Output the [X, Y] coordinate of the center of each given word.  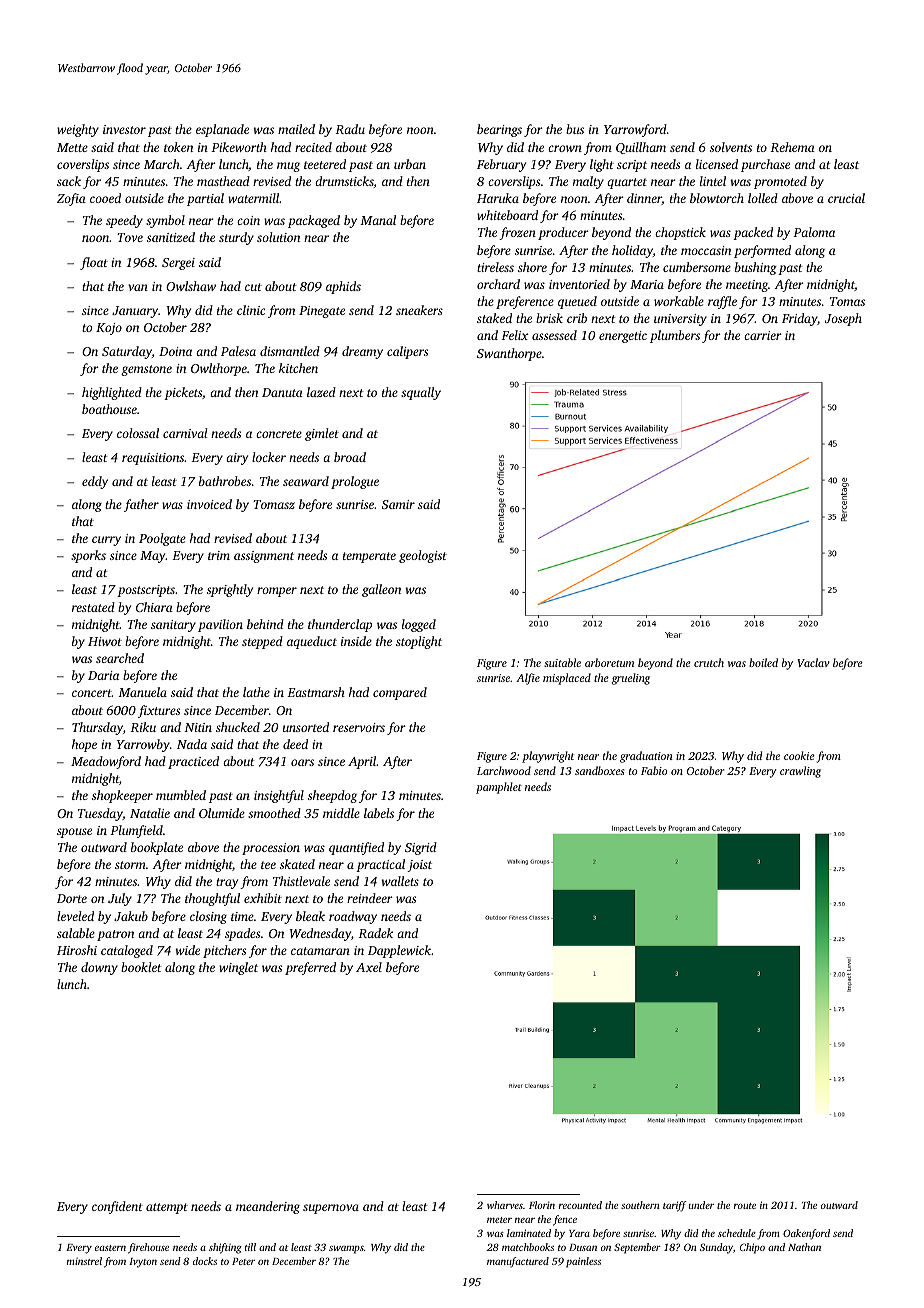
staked [494, 318]
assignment [264, 557]
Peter [243, 1261]
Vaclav [813, 662]
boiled [763, 662]
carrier [763, 335]
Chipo [752, 1248]
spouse [74, 833]
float [94, 263]
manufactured [518, 1262]
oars [302, 762]
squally [421, 393]
